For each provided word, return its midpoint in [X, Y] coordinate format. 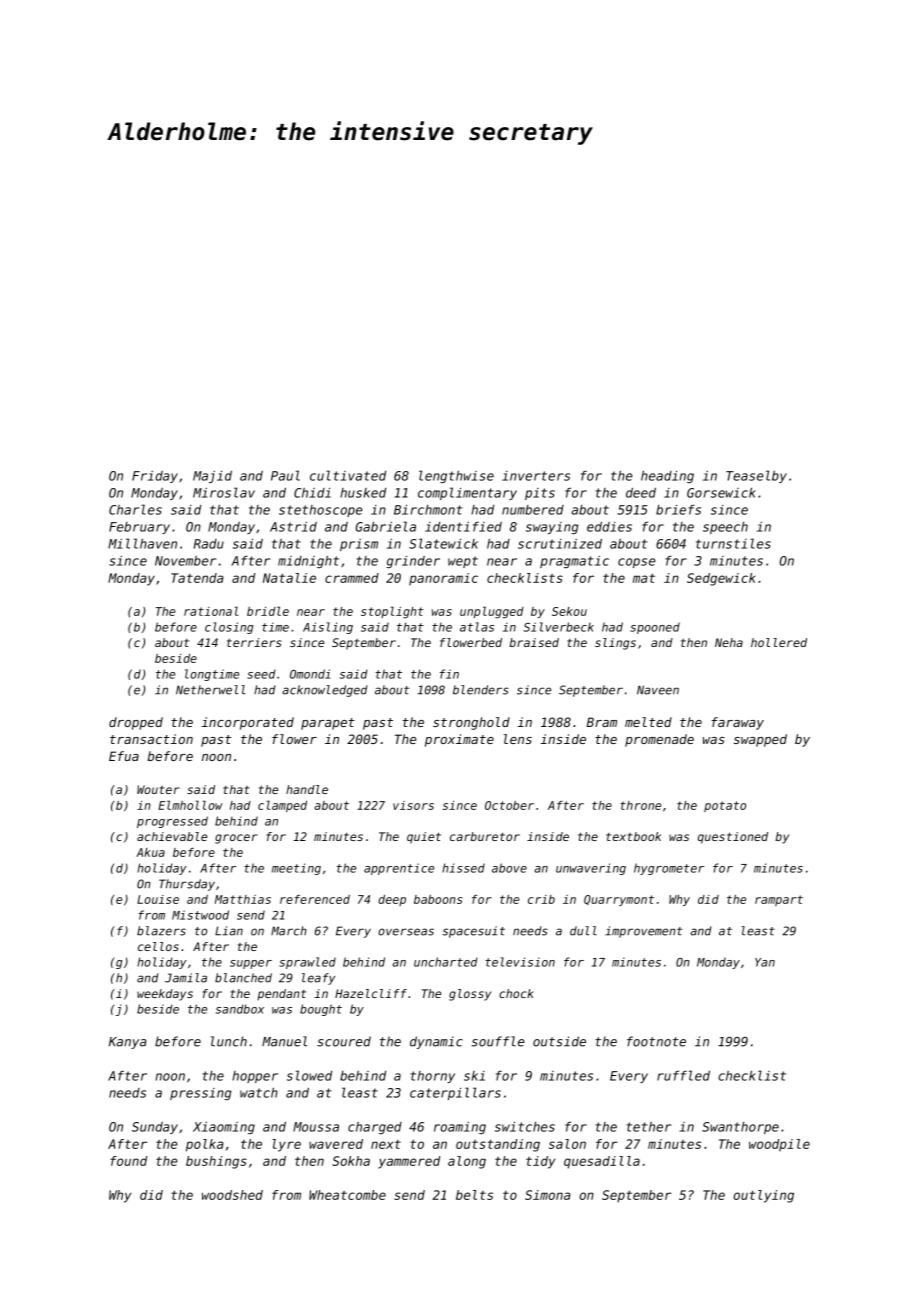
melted [648, 722]
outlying [763, 1196]
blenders [481, 690]
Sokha [351, 1161]
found [128, 1161]
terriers [254, 642]
